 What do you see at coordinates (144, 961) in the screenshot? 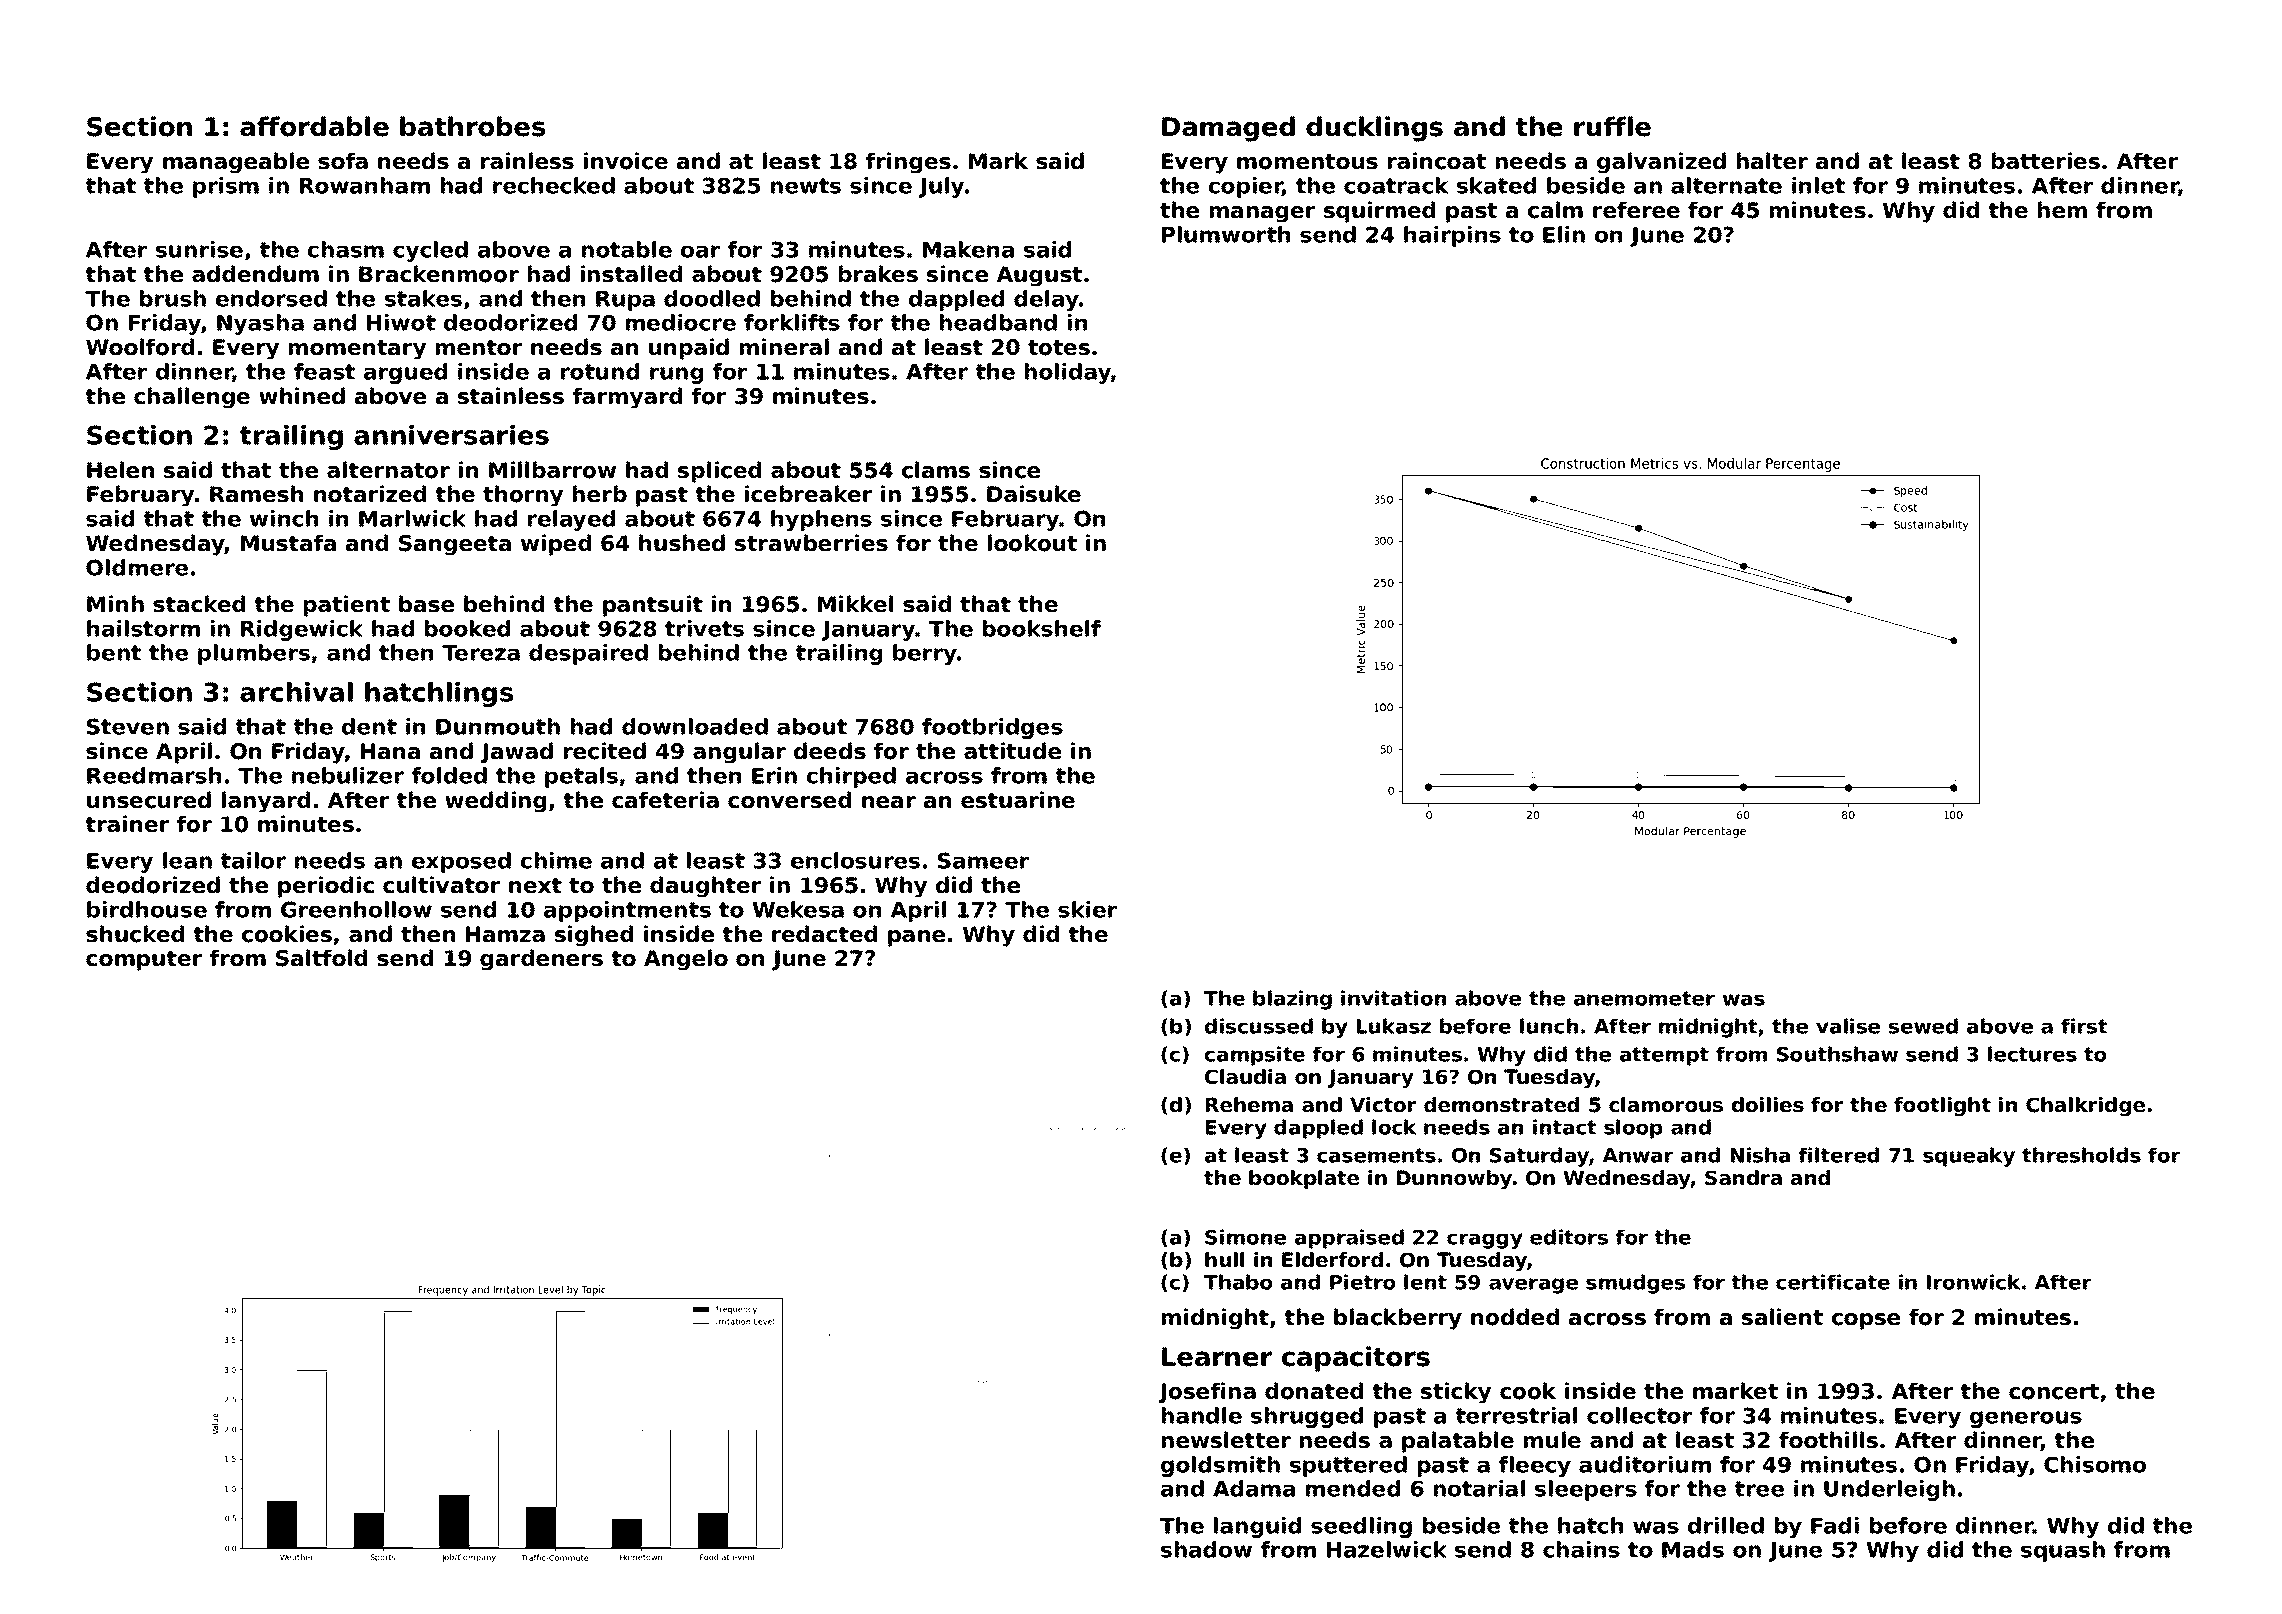
I see `computer` at bounding box center [144, 961].
